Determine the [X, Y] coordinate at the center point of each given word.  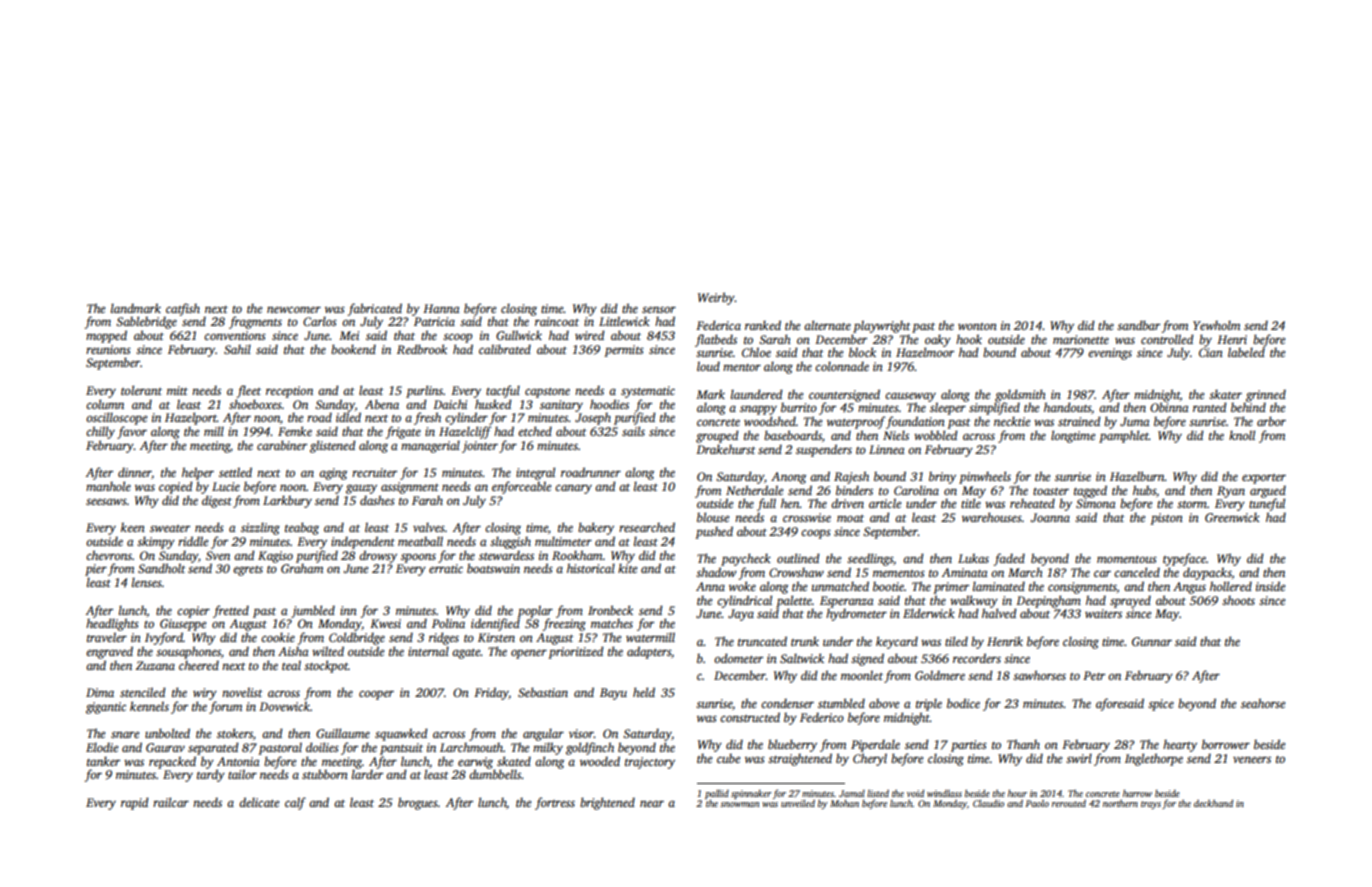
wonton [977, 326]
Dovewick [284, 706]
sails [633, 431]
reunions [108, 349]
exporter [1264, 479]
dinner [135, 473]
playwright [882, 326]
